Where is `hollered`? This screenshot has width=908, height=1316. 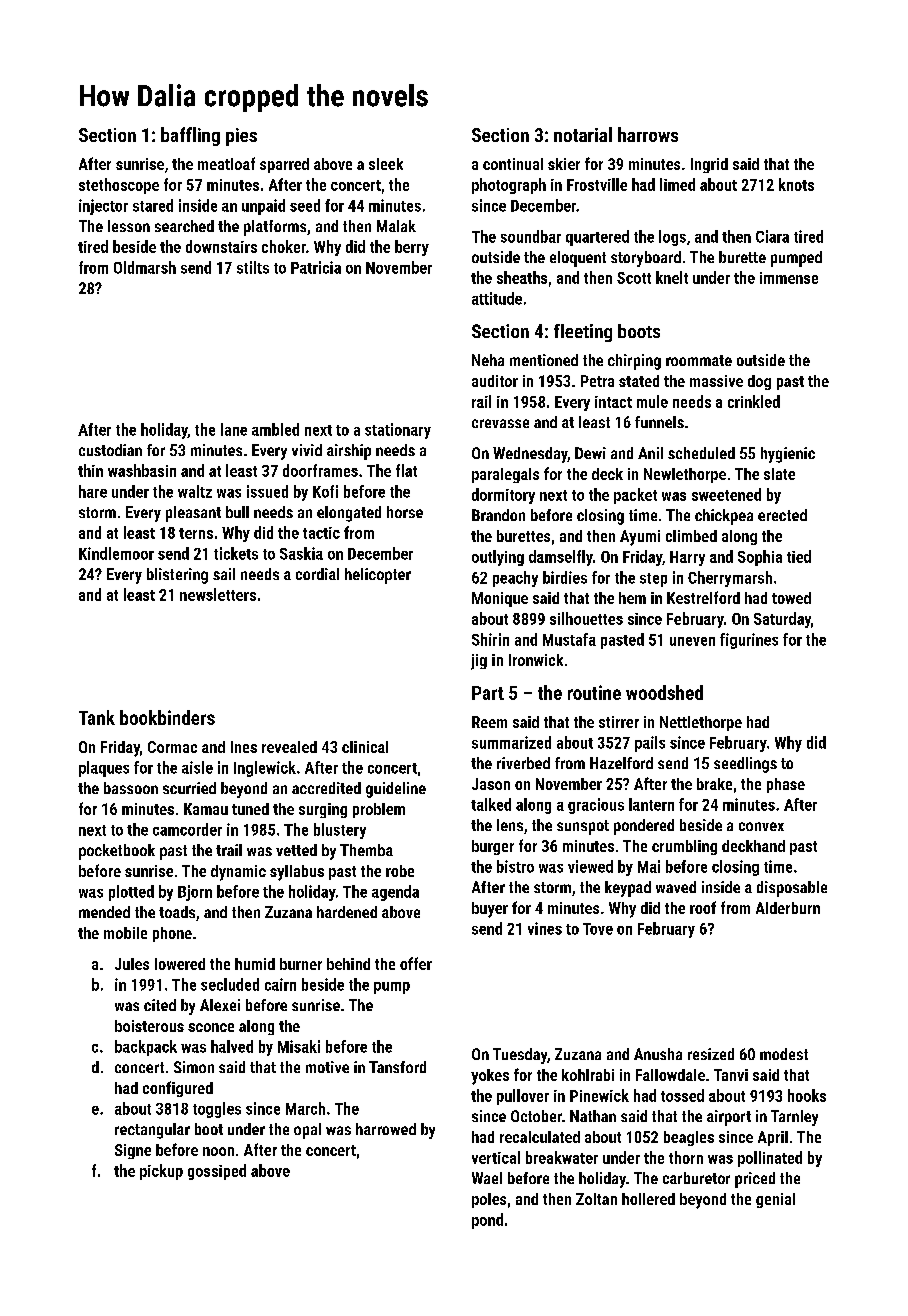 hollered is located at coordinates (648, 1199).
